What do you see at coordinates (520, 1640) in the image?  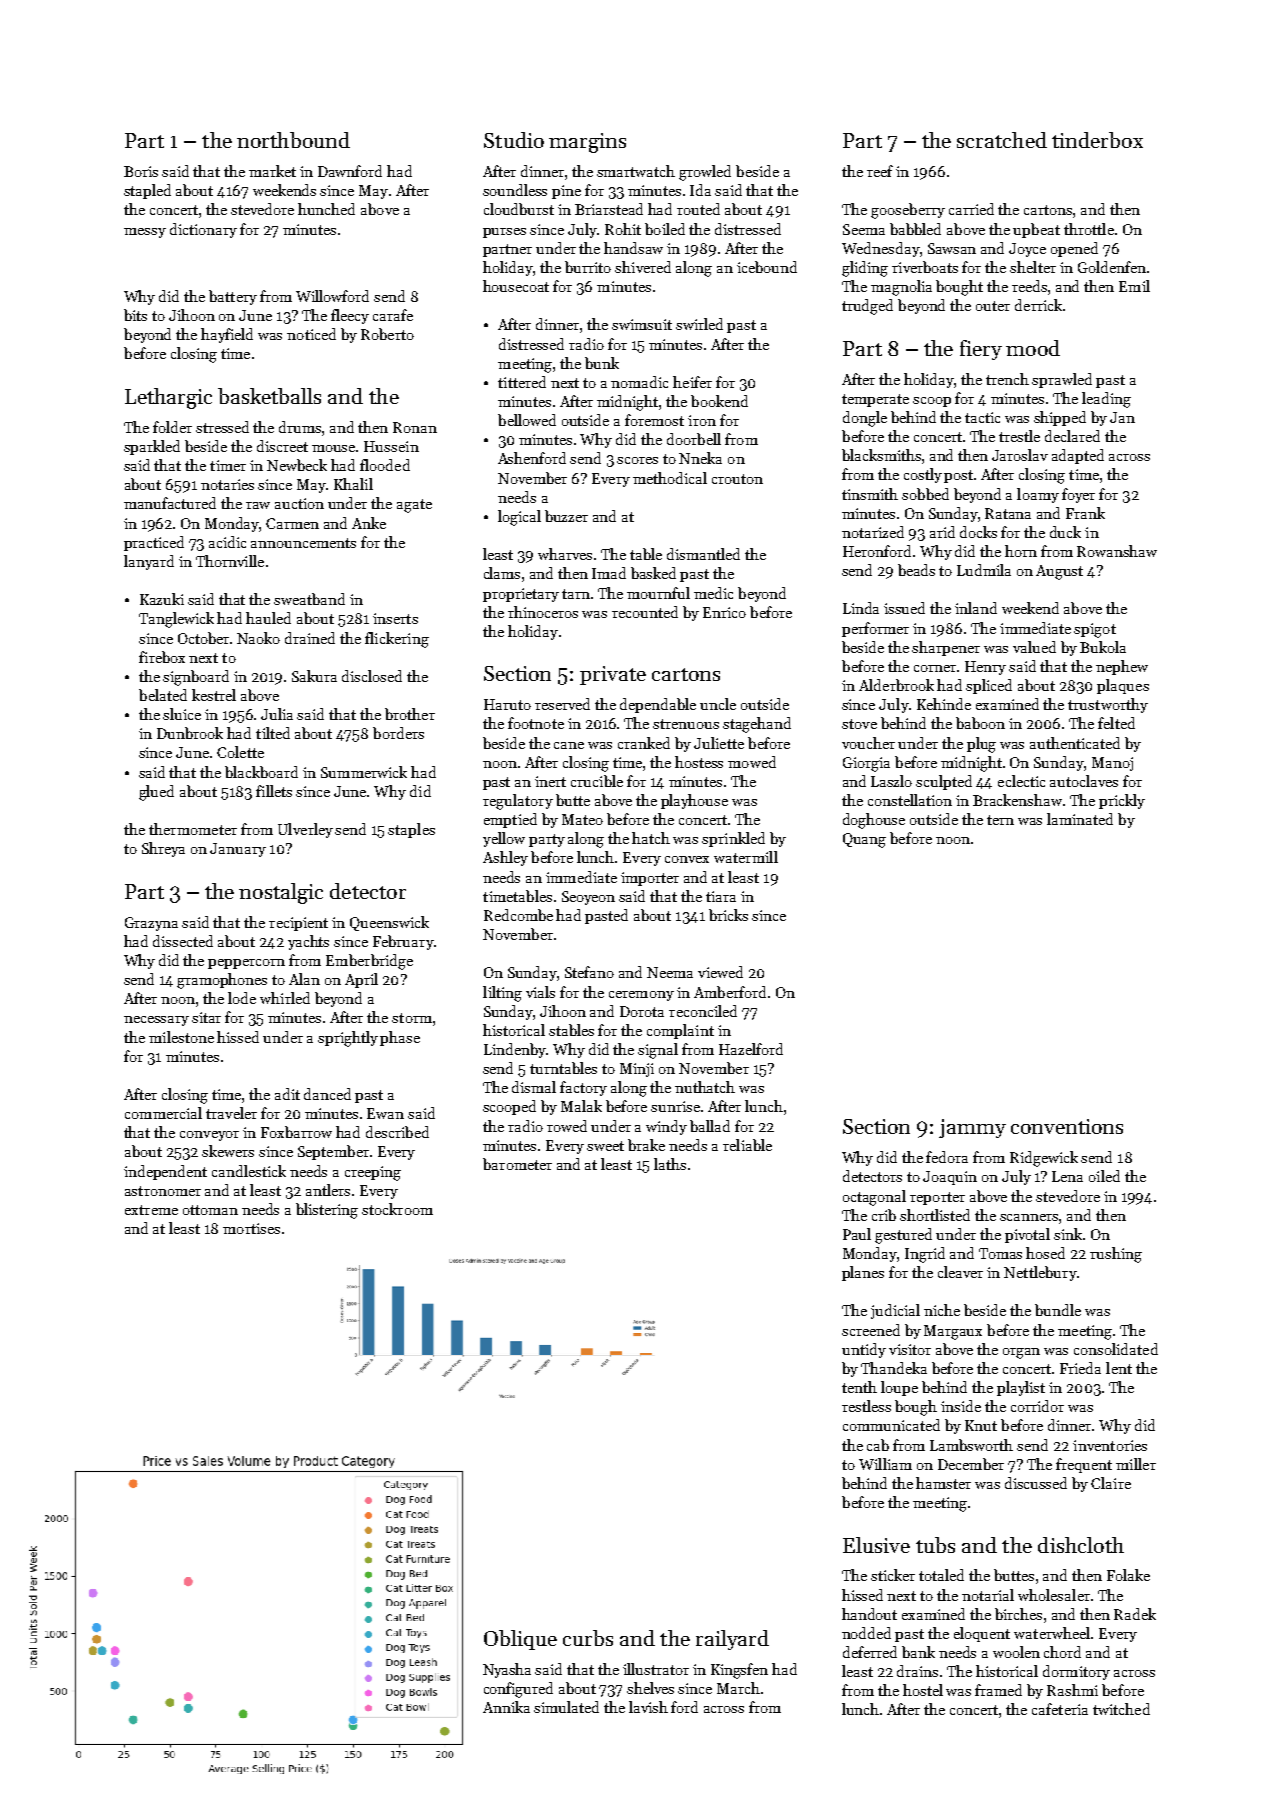 I see `Oblique` at bounding box center [520, 1640].
